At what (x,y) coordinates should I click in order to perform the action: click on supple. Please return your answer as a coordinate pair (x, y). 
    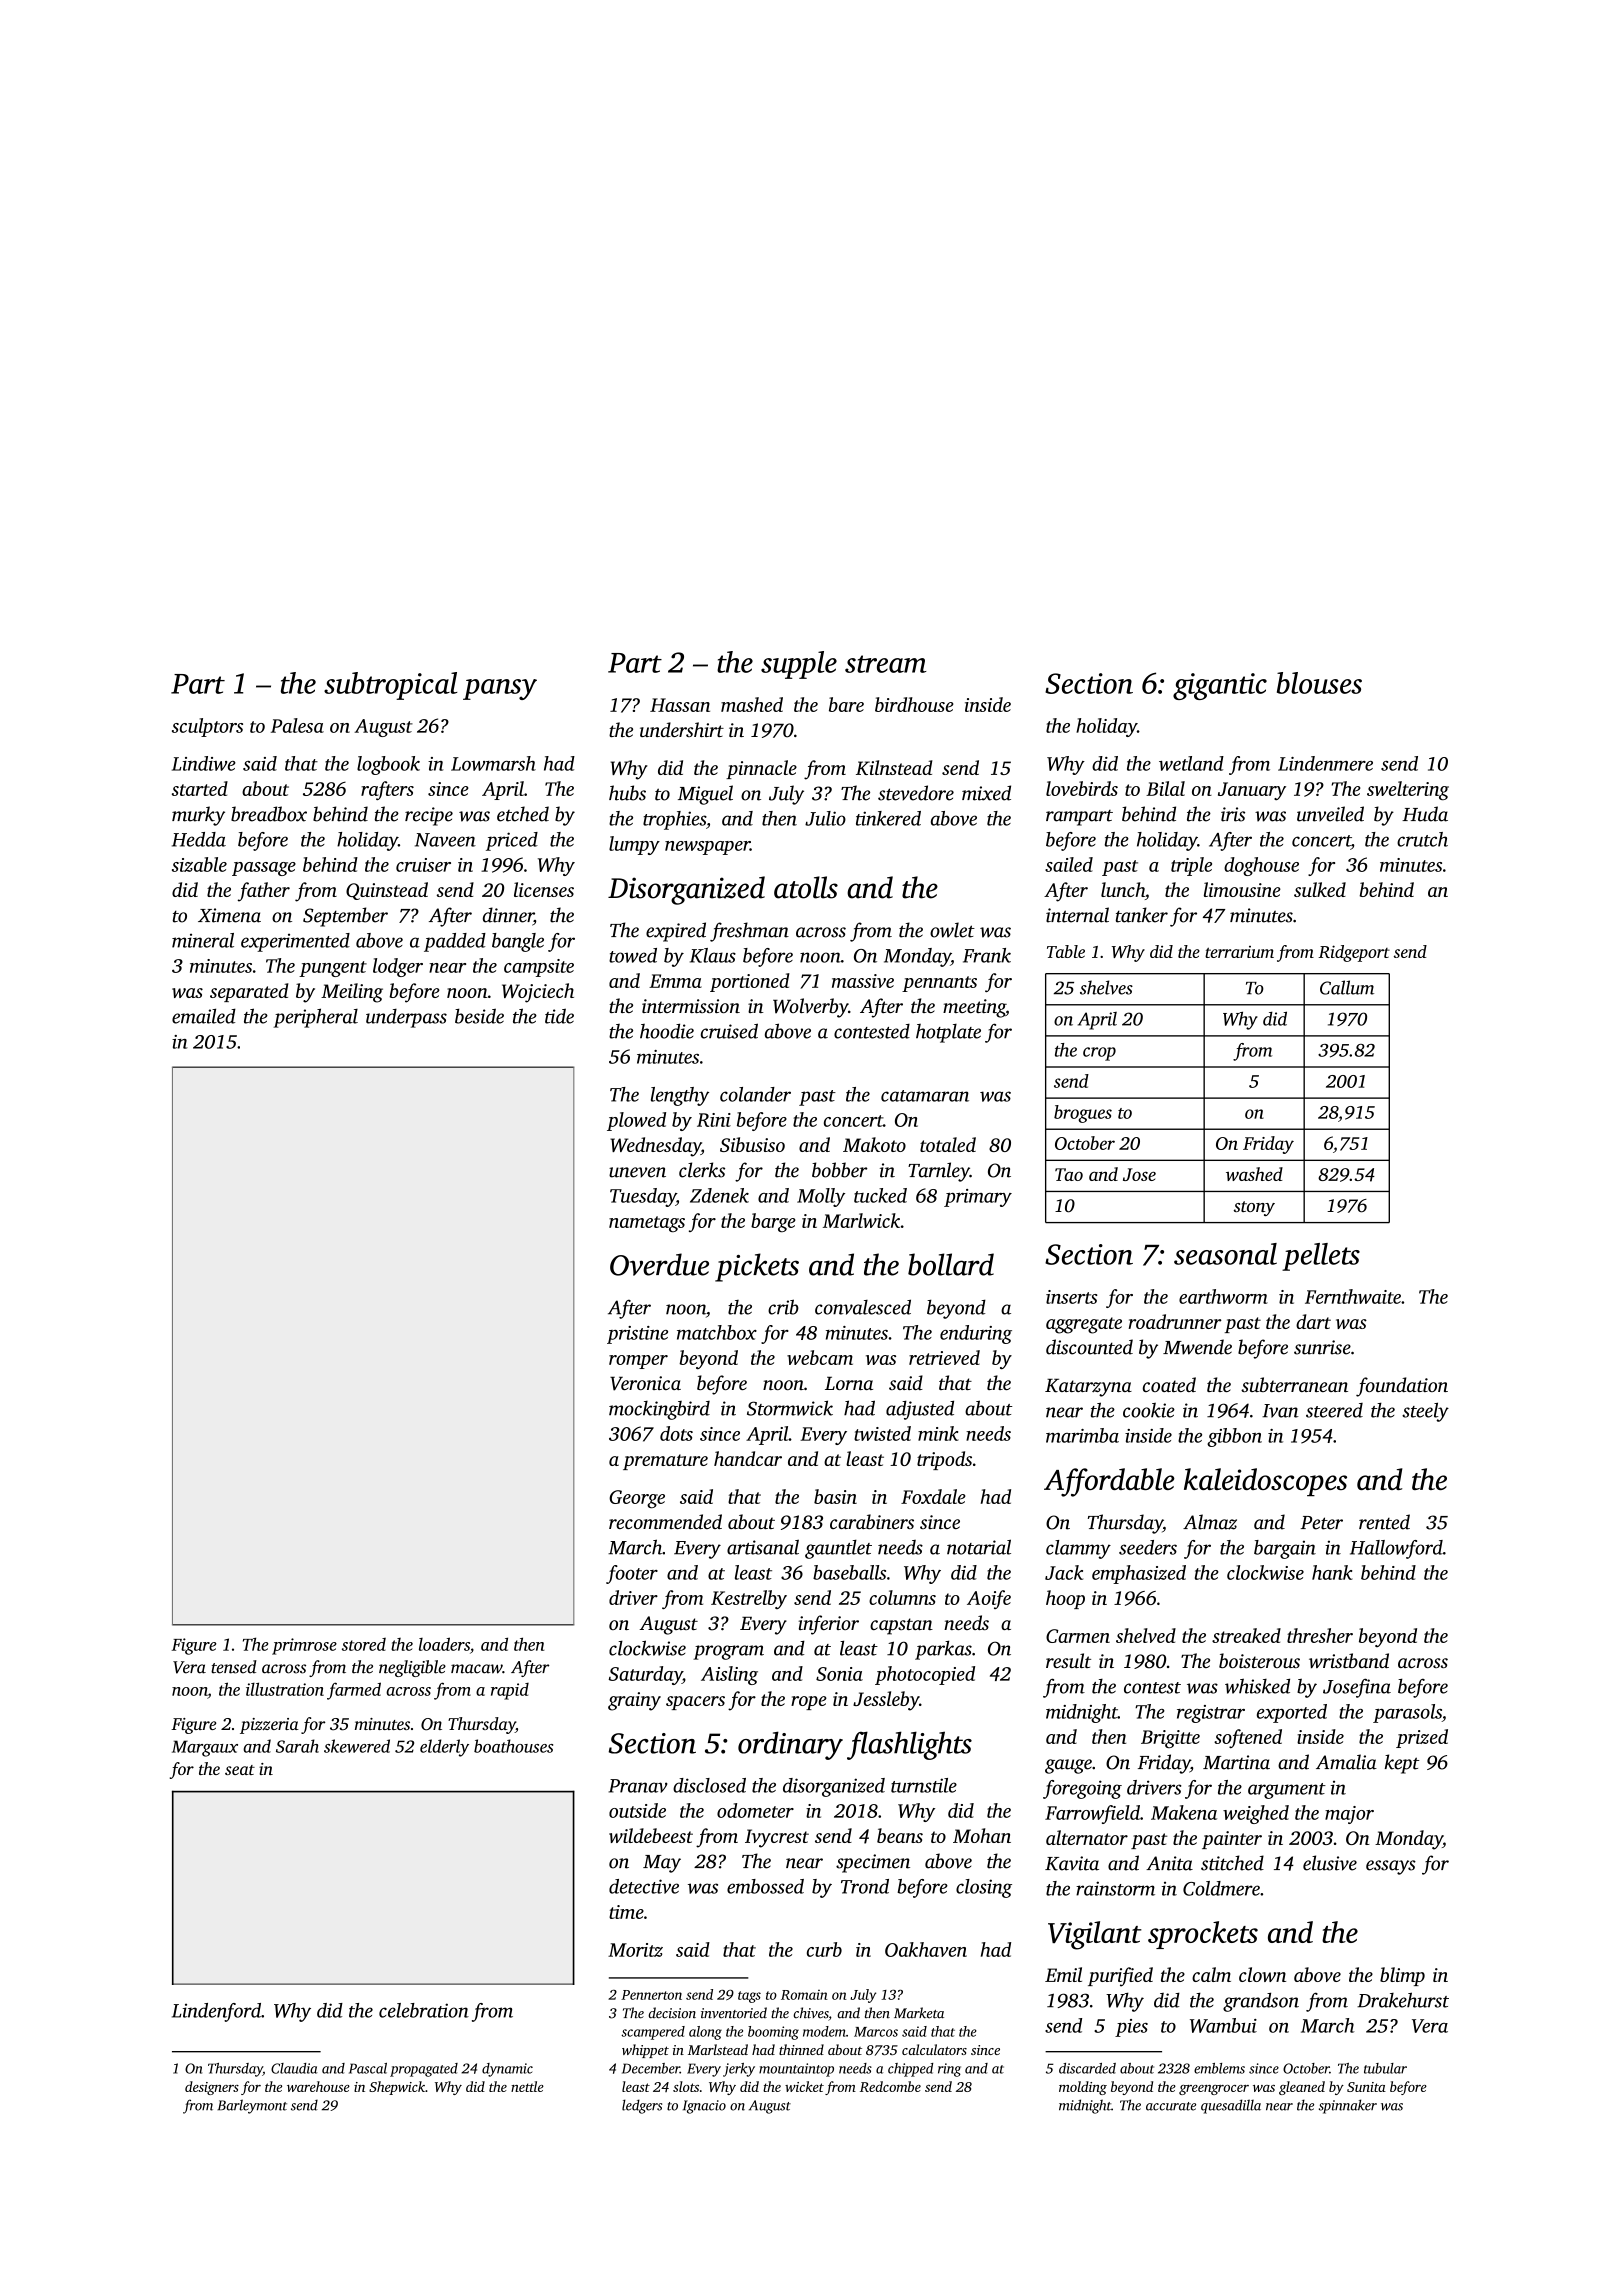
    Looking at the image, I should click on (799, 665).
